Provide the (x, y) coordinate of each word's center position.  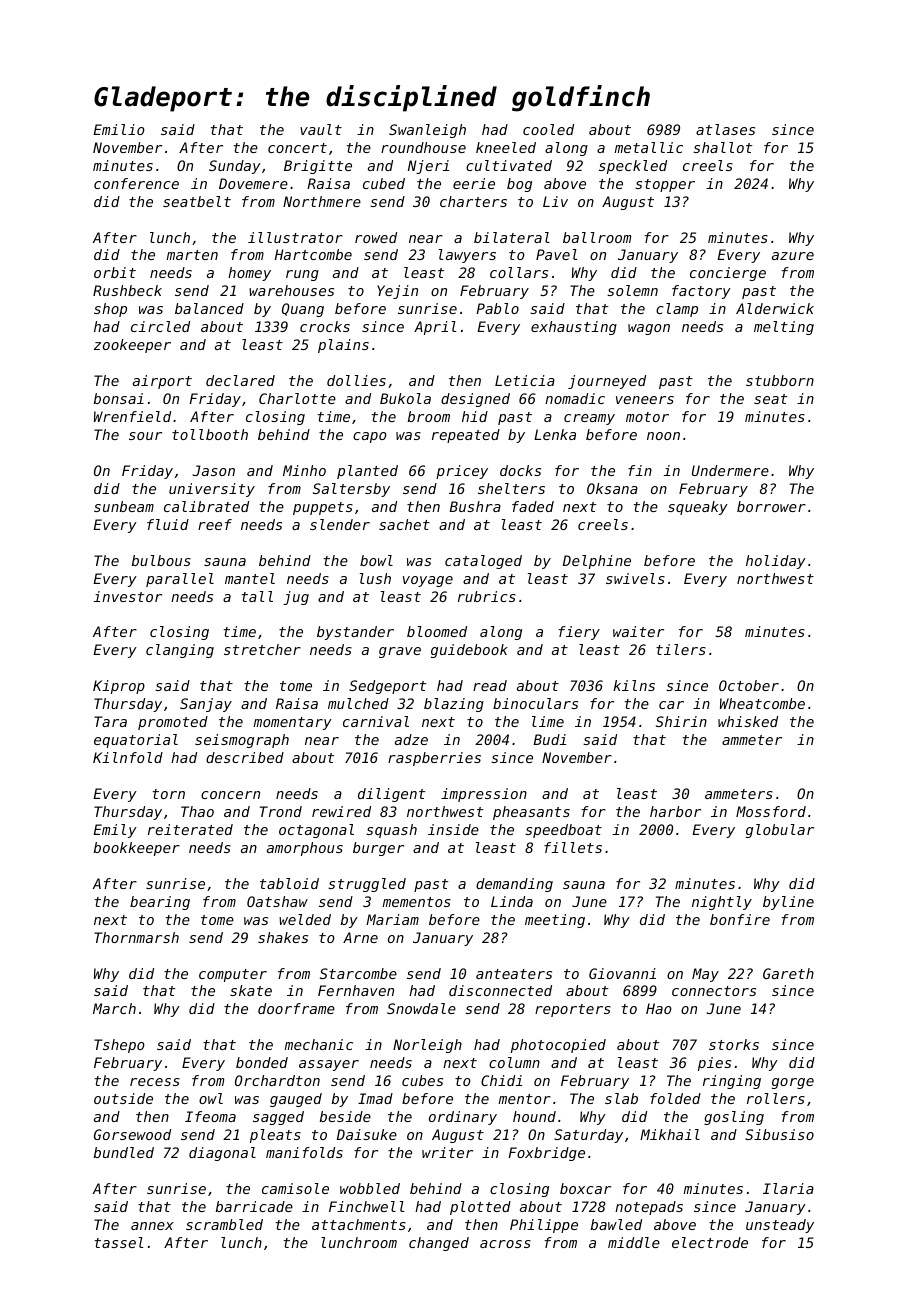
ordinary (463, 1118)
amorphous (305, 849)
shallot (723, 147)
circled (160, 326)
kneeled (506, 147)
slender (340, 524)
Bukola (405, 398)
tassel (119, 1242)
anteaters (514, 974)
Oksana (612, 488)
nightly (722, 903)
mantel (250, 578)
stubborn (780, 380)
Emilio (119, 129)
